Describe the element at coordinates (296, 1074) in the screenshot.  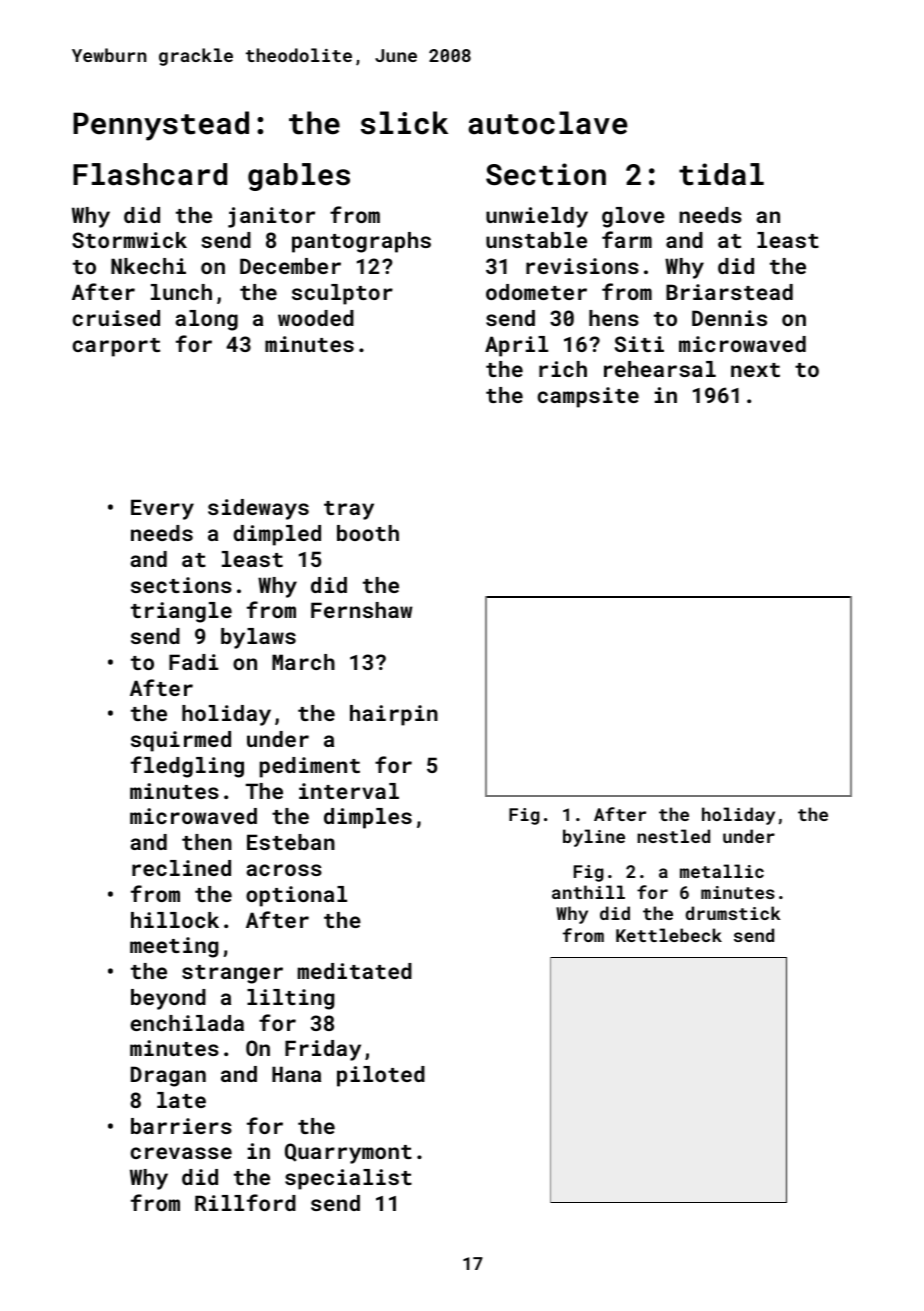
I see `Hana` at that location.
